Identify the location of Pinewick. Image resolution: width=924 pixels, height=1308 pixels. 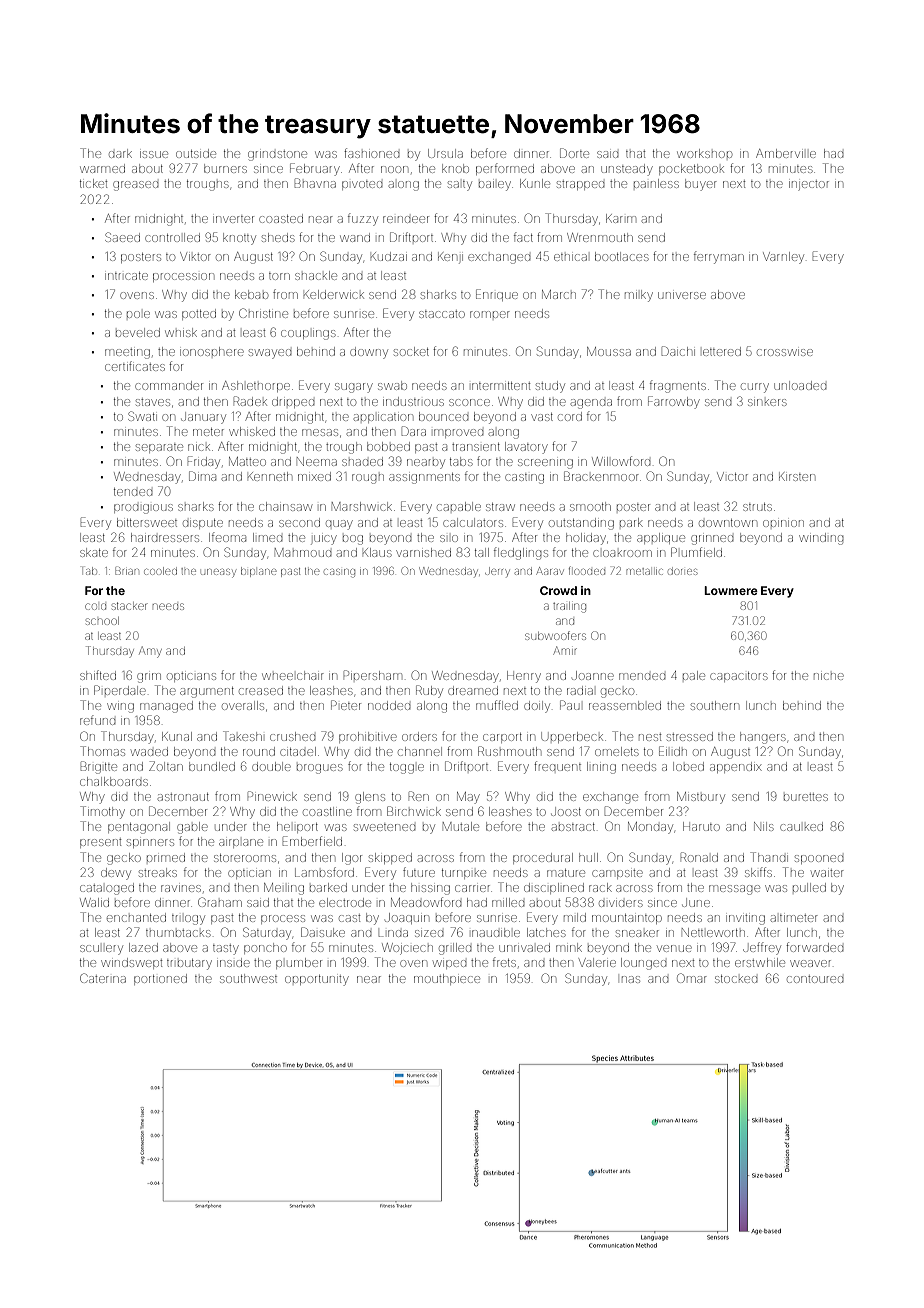
(272, 796).
